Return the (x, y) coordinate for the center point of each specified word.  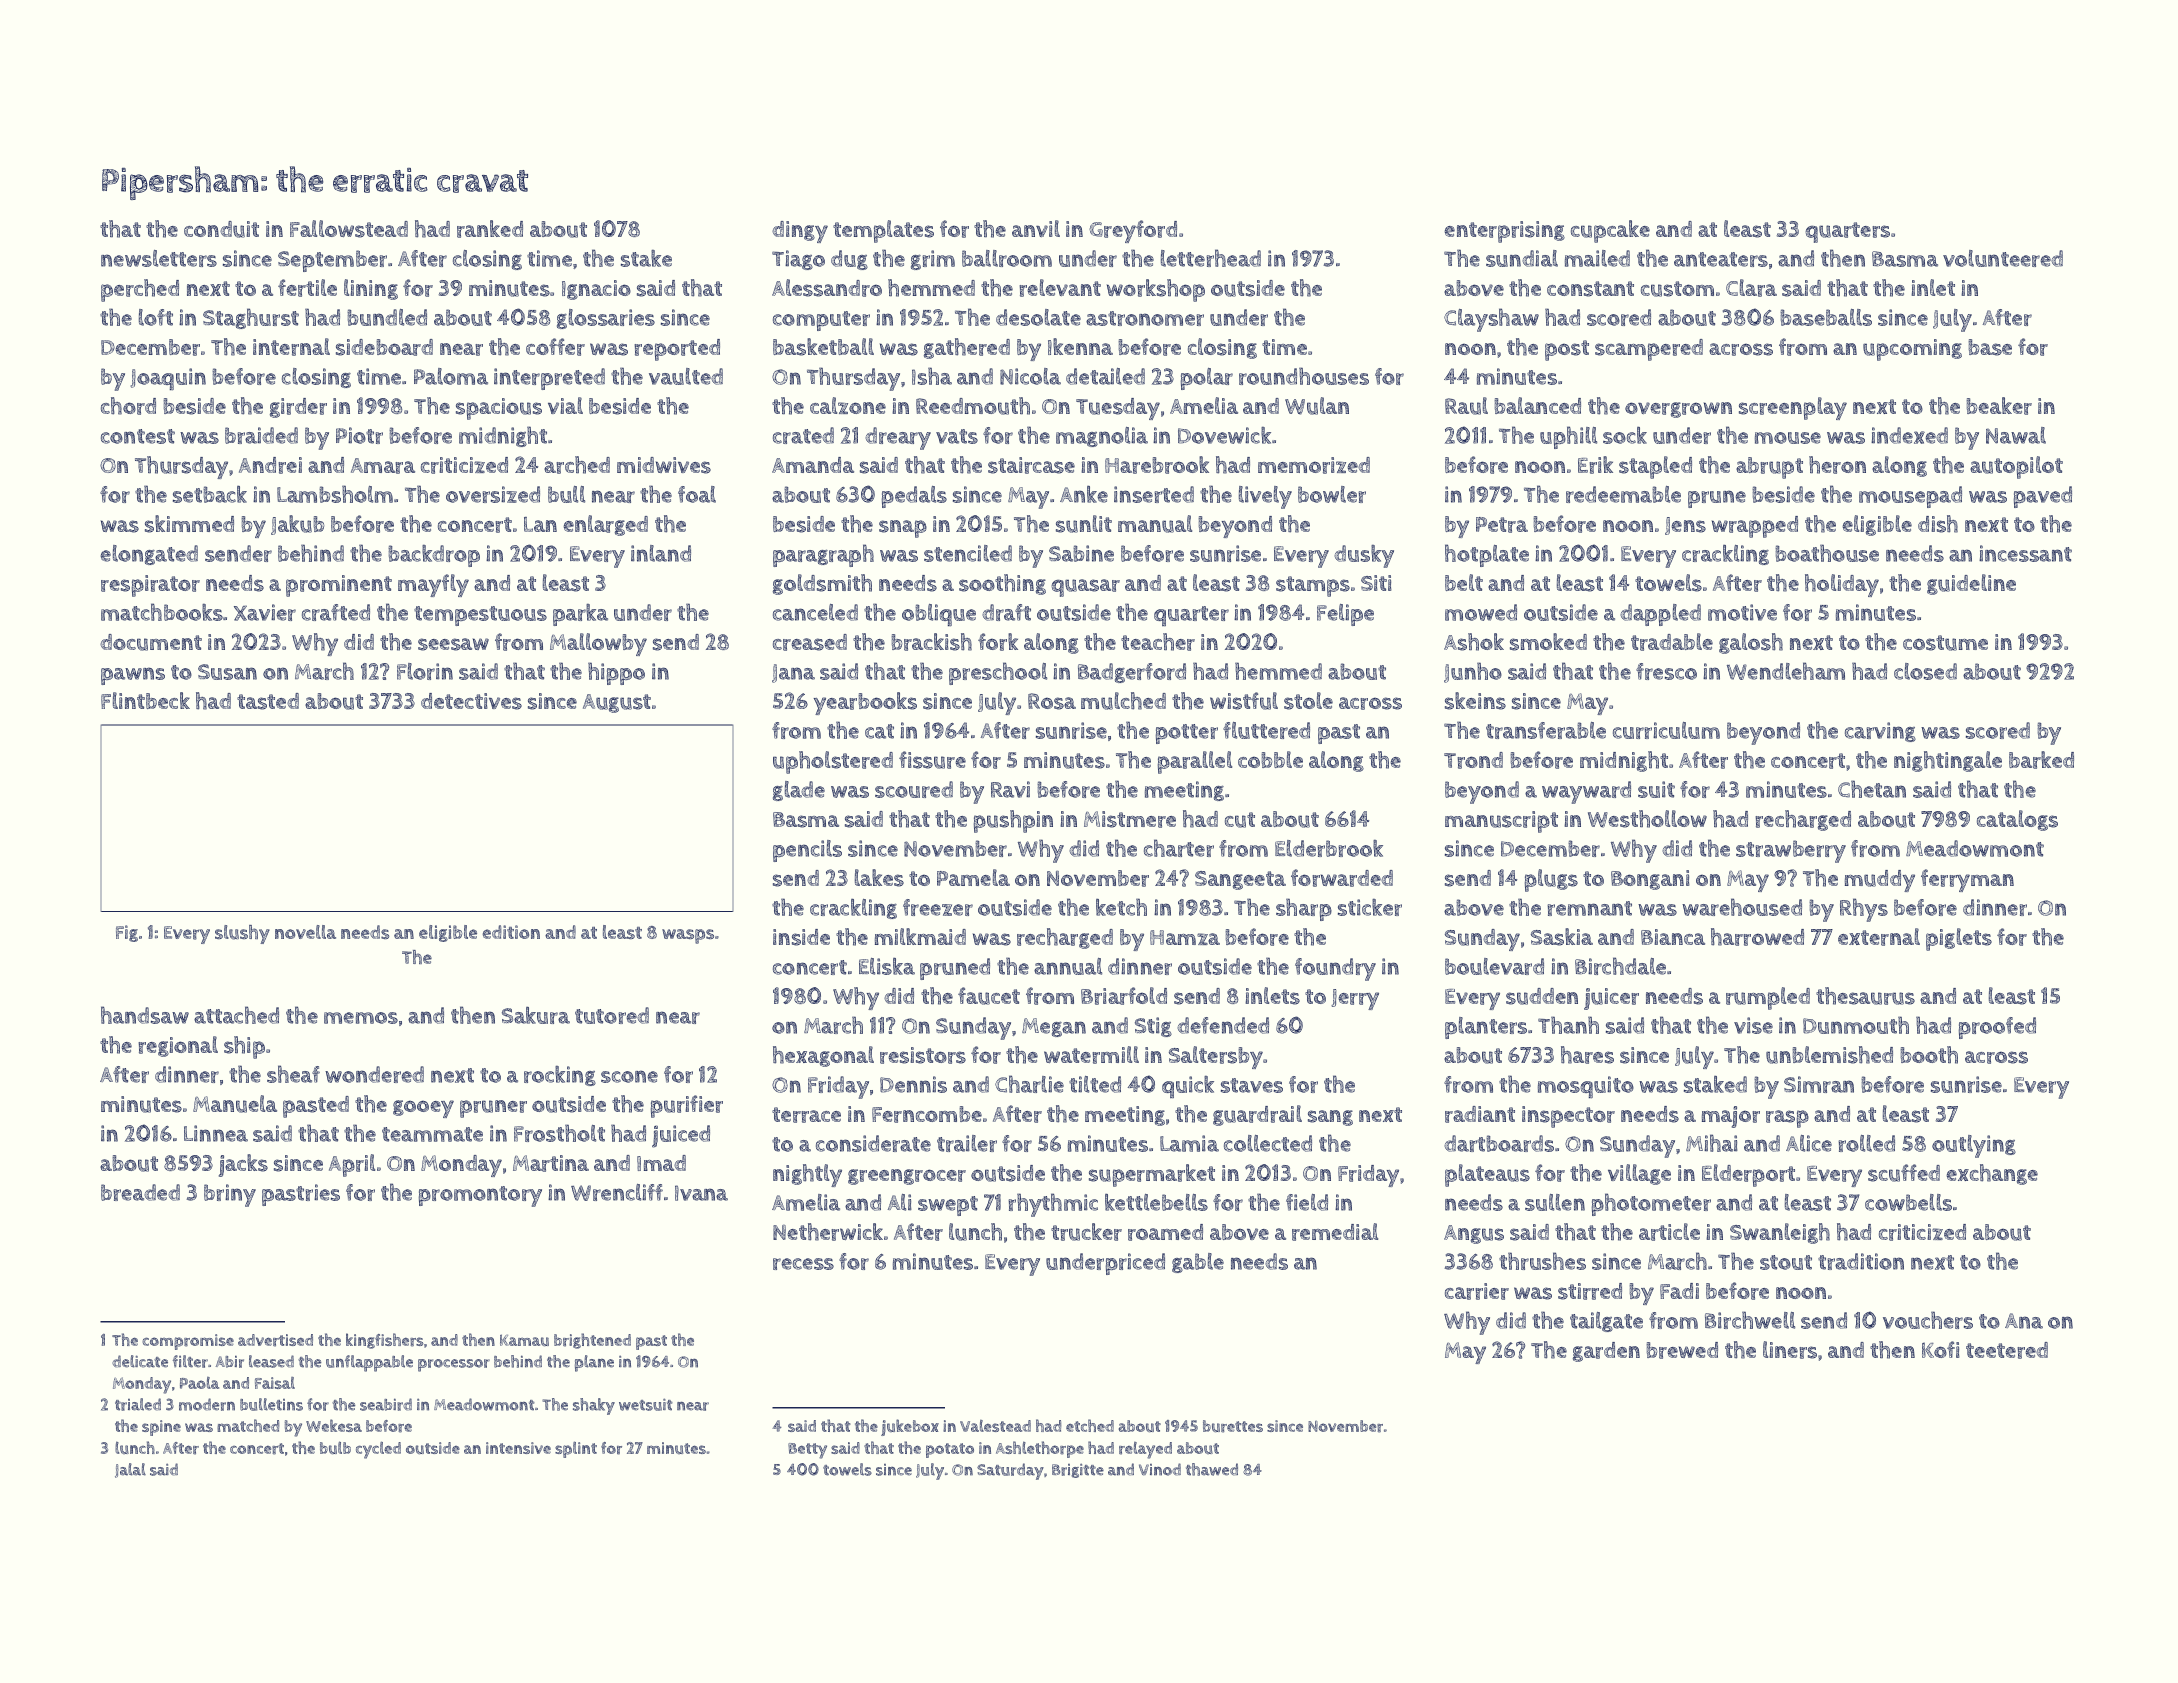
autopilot (2016, 467)
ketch (1121, 907)
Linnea (216, 1133)
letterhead (1211, 258)
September (332, 261)
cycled (378, 1450)
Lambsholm (335, 494)
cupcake (1610, 231)
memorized (1314, 465)
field (1307, 1202)
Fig (127, 933)
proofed (1997, 1028)
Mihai (1712, 1143)
